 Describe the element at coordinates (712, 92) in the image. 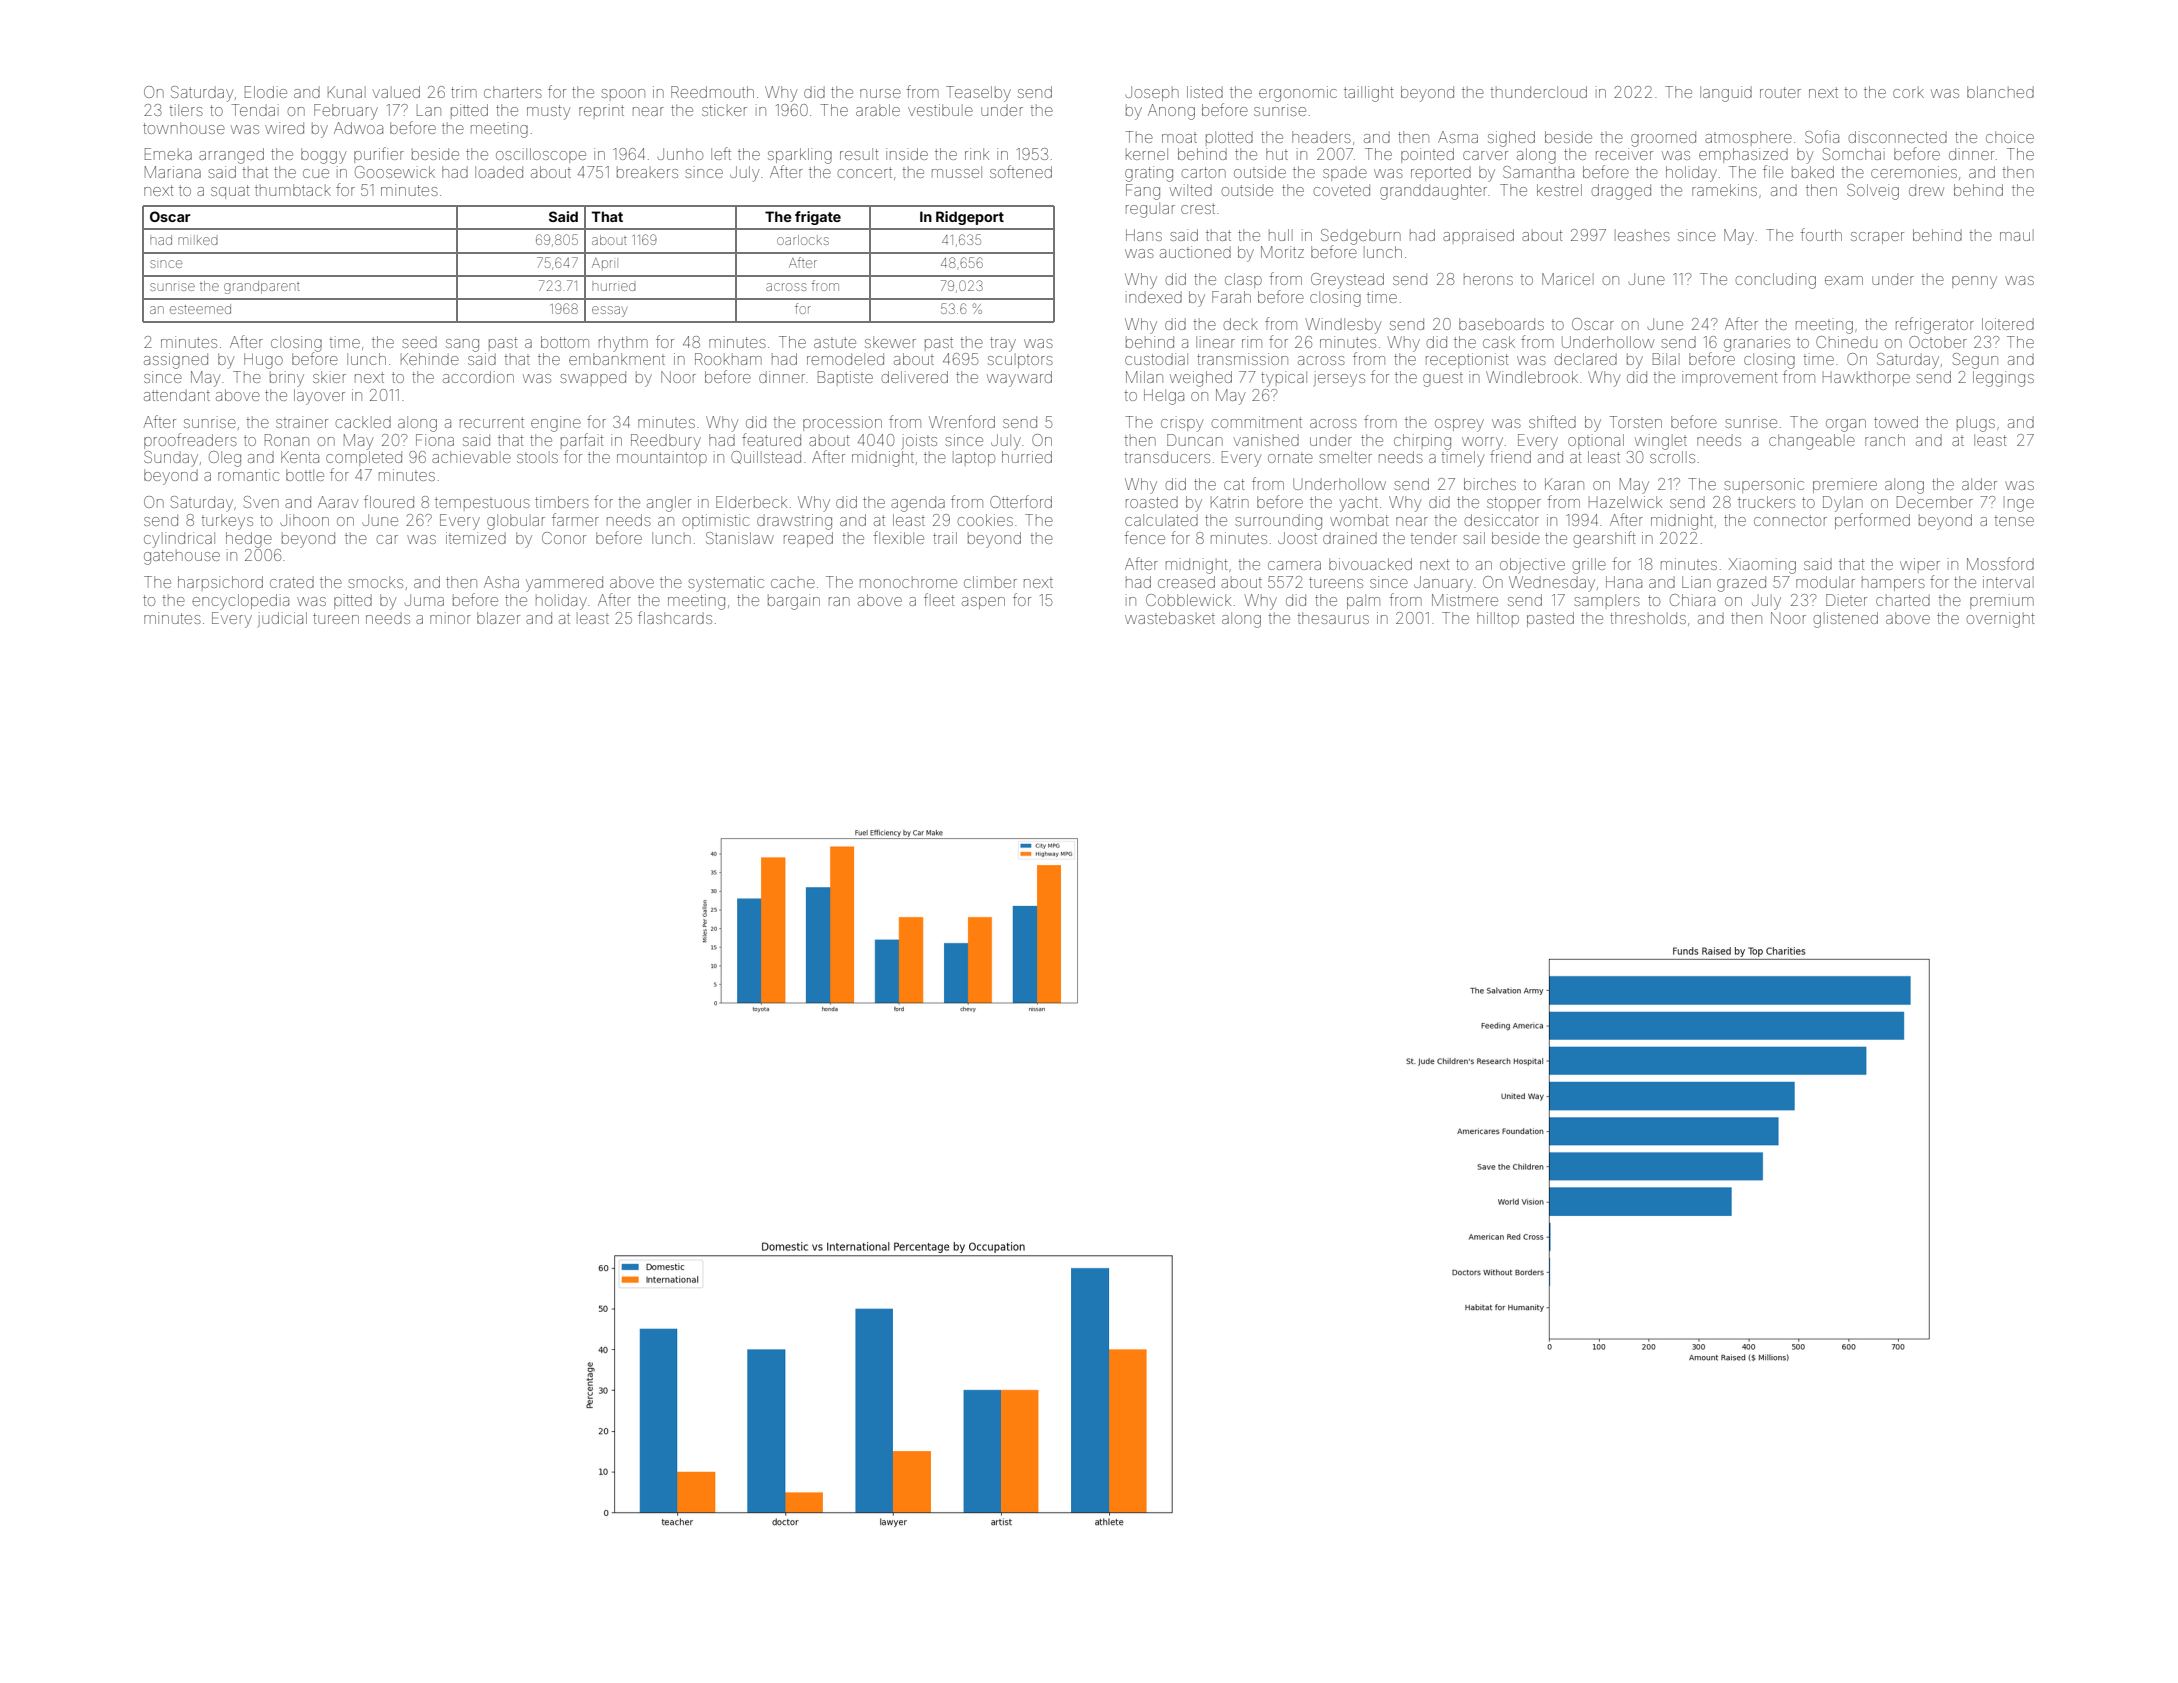

I see `Reedmouth` at that location.
